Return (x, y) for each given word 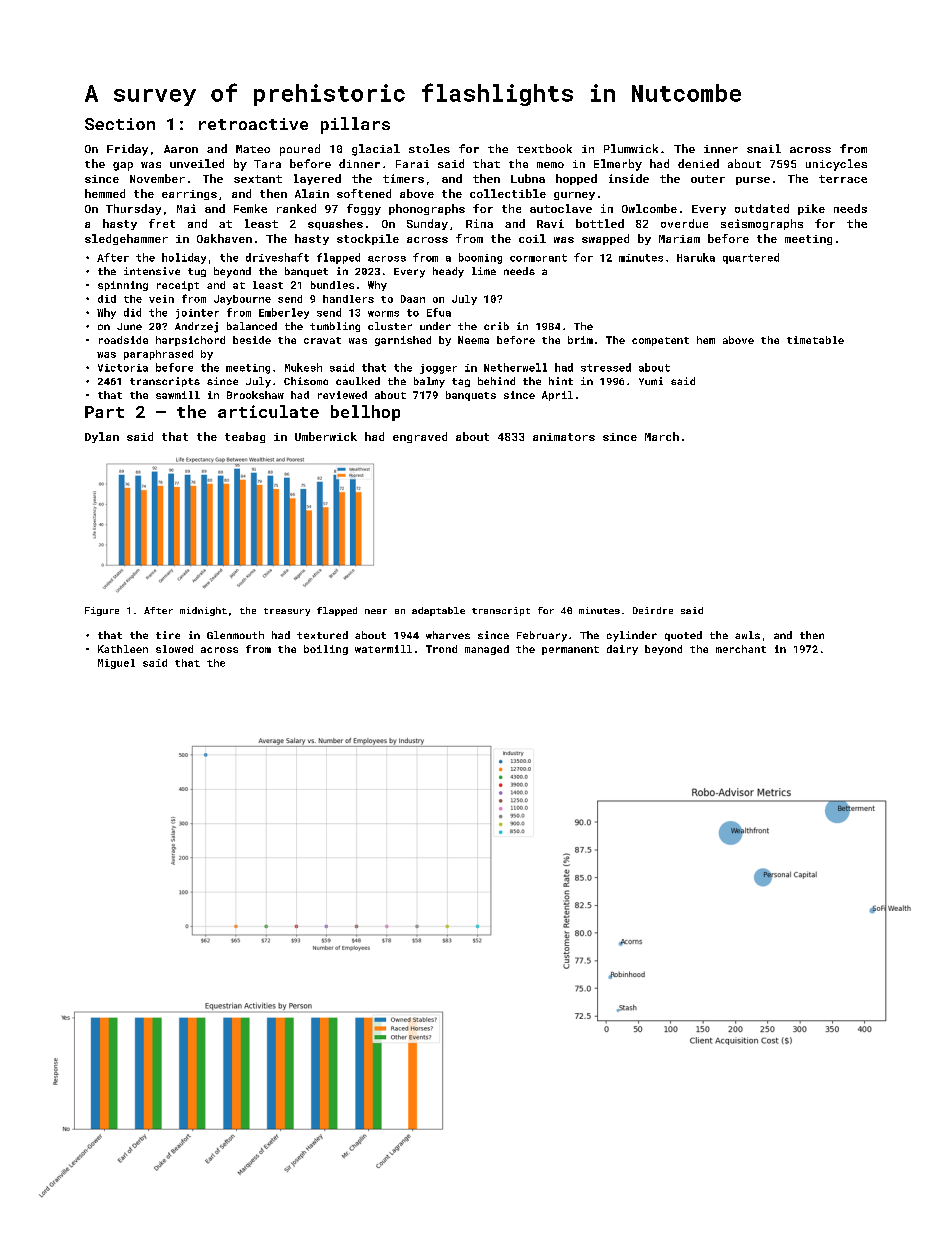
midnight (203, 611)
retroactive (253, 124)
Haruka (696, 257)
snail (764, 148)
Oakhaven (224, 238)
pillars (355, 125)
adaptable (438, 611)
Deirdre (653, 610)
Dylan (102, 437)
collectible (508, 193)
